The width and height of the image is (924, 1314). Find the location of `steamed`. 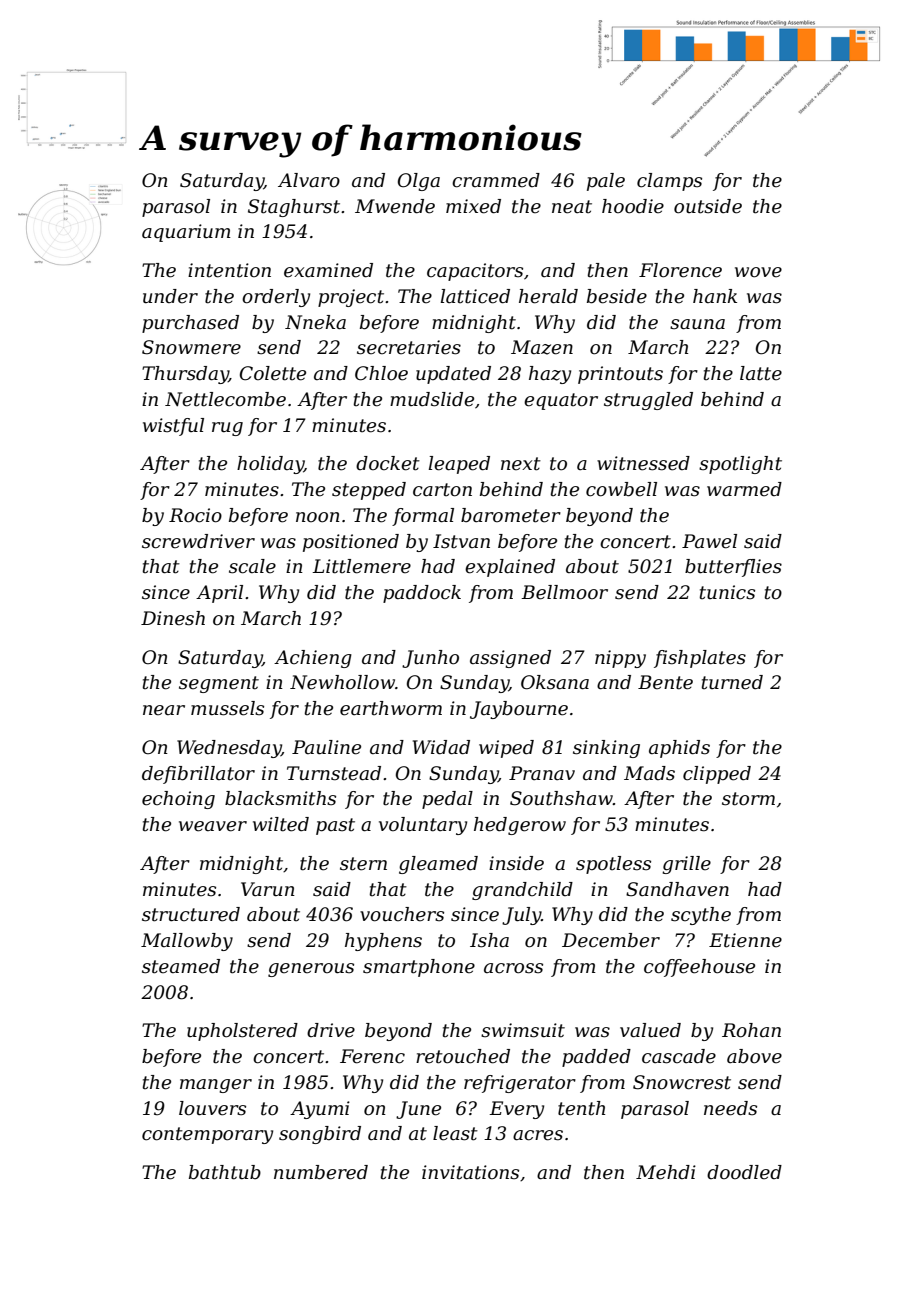

steamed is located at coordinates (181, 966).
